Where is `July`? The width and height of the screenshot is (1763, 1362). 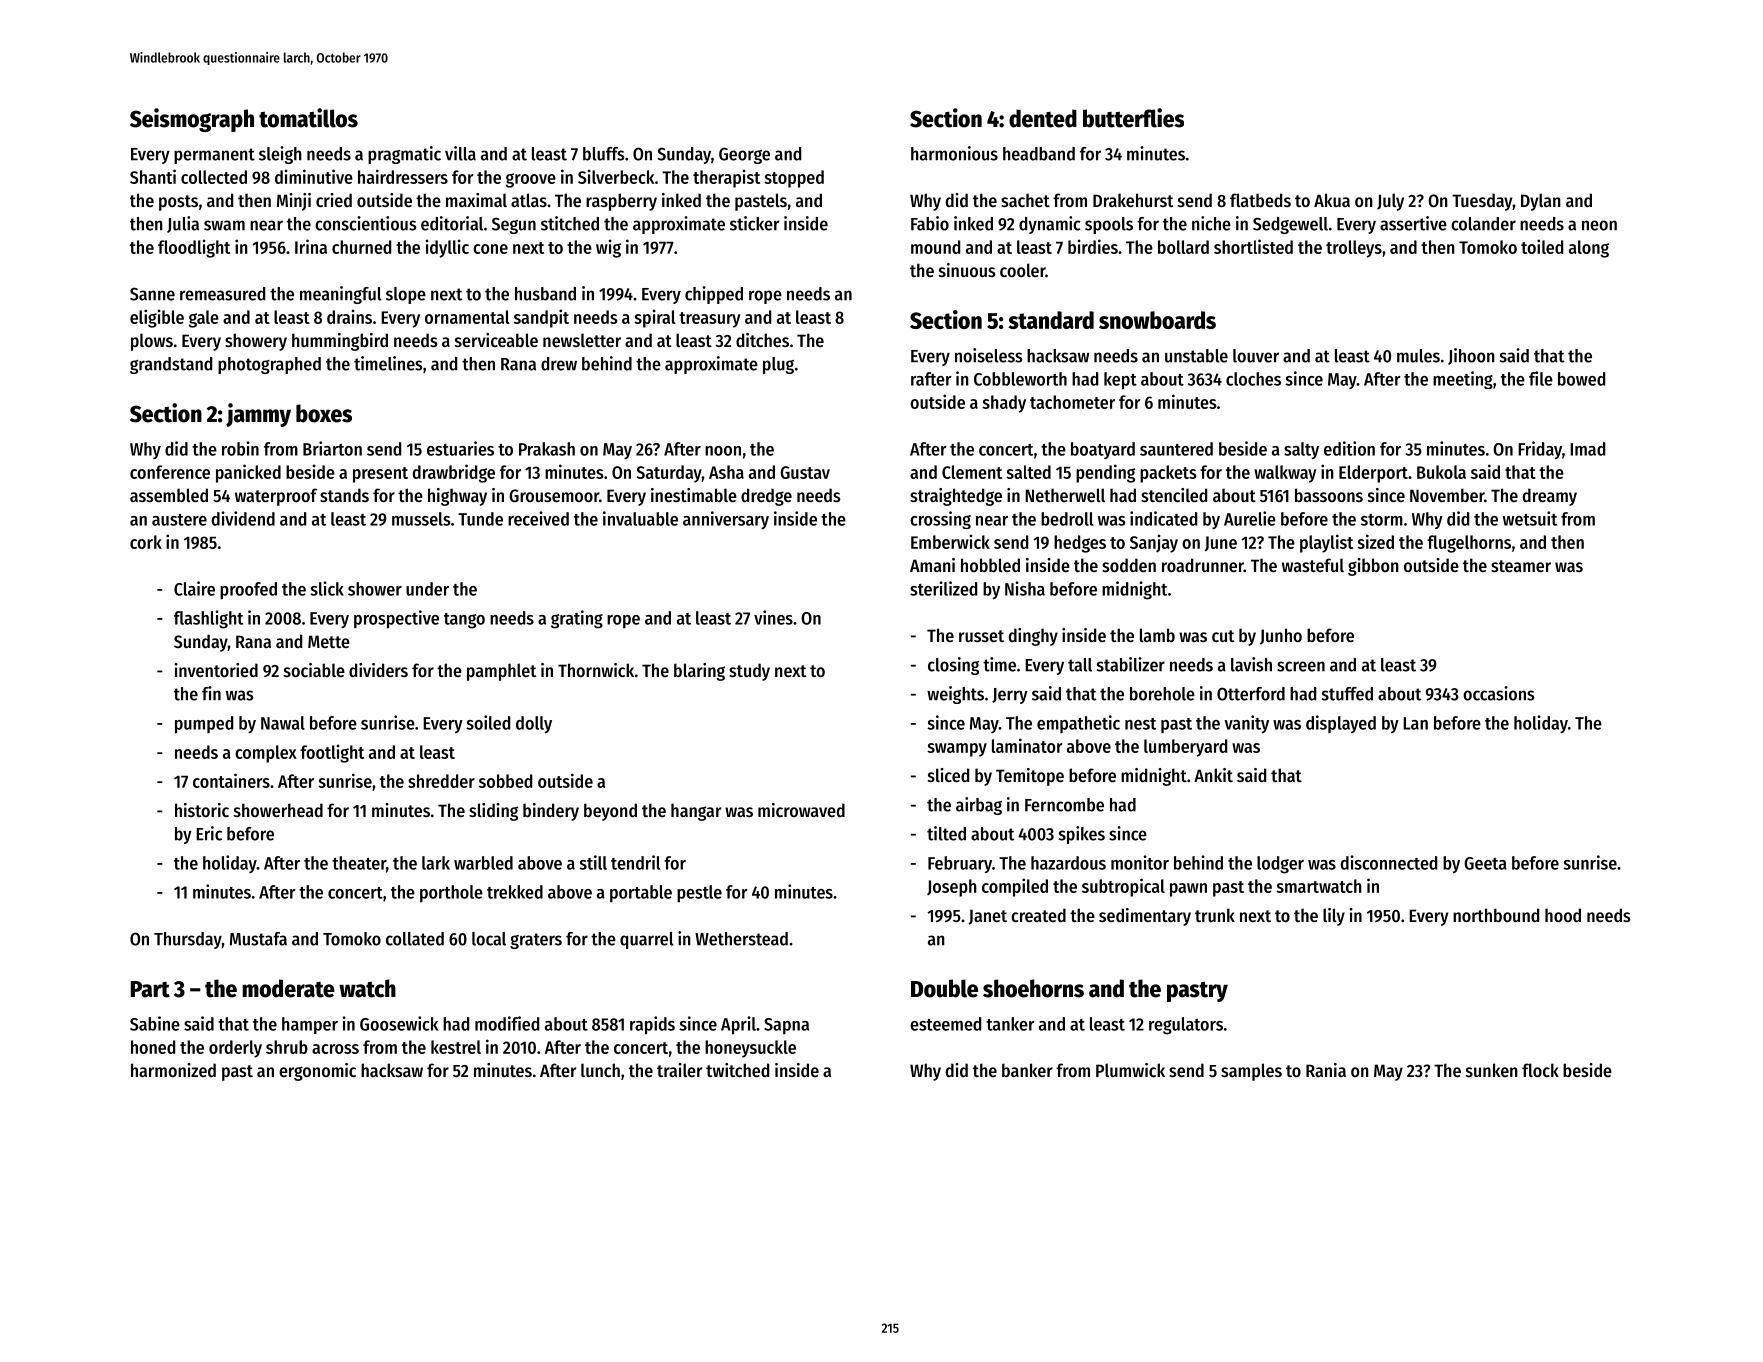 July is located at coordinates (1390, 202).
